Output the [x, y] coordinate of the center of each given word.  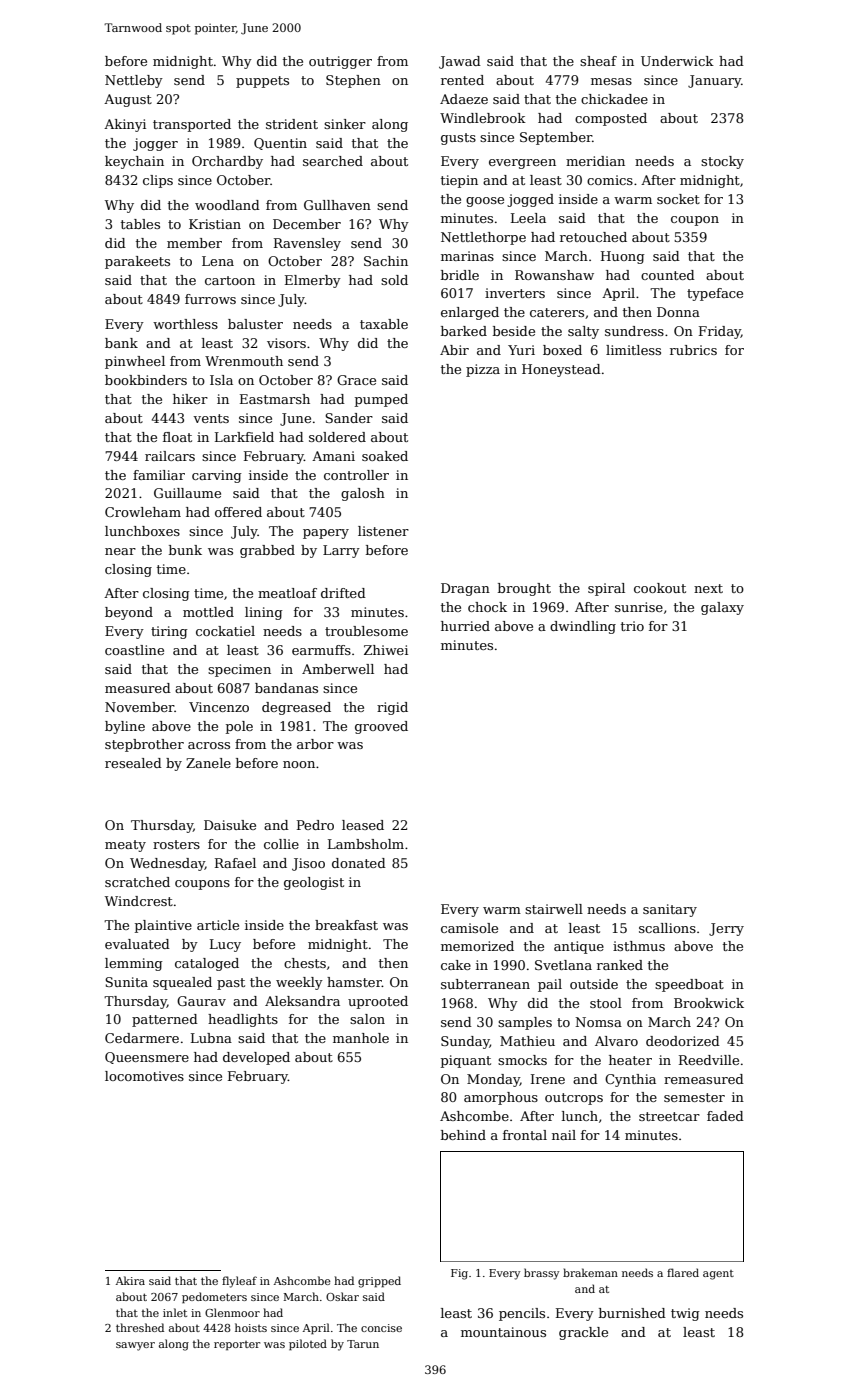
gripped [379, 1282]
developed [256, 1058]
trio [632, 626]
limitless [633, 350]
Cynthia [630, 1080]
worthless [185, 324]
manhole [361, 1038]
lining [264, 613]
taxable [384, 324]
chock [487, 607]
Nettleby [134, 81]
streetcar [669, 1116]
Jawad [460, 62]
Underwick [677, 61]
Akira [130, 1280]
